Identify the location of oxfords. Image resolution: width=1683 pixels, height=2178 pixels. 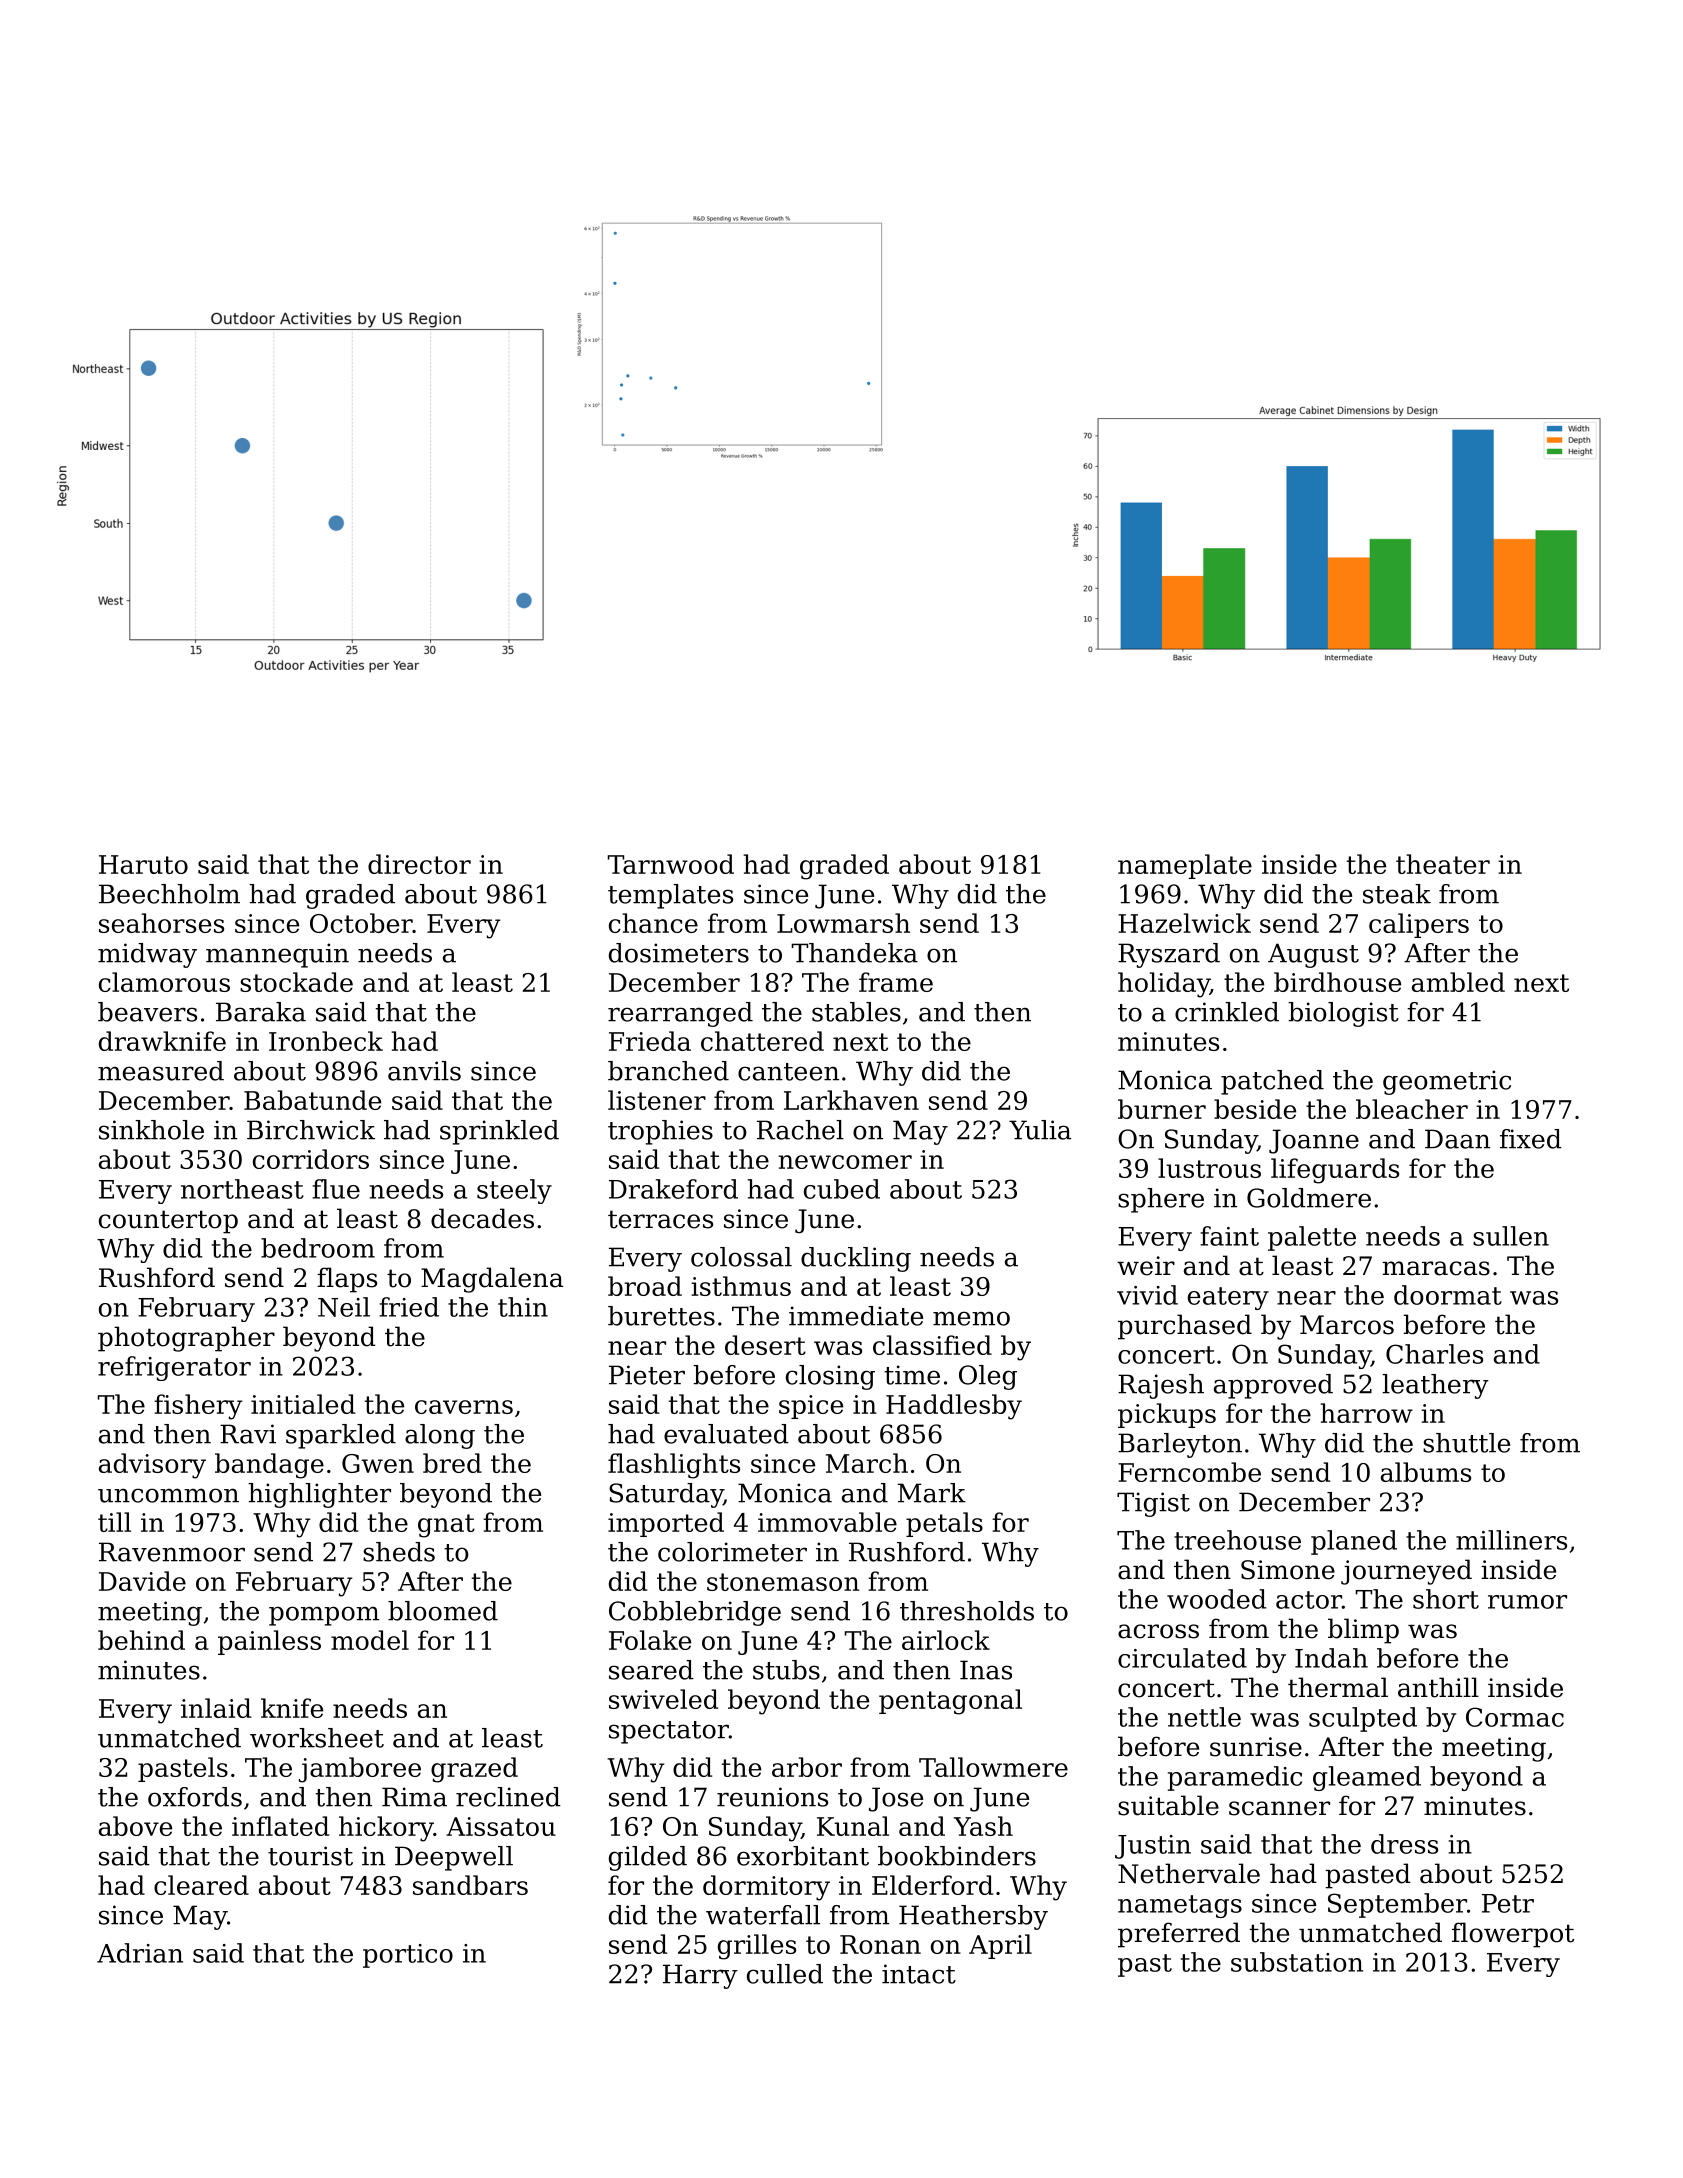
(195, 1797).
